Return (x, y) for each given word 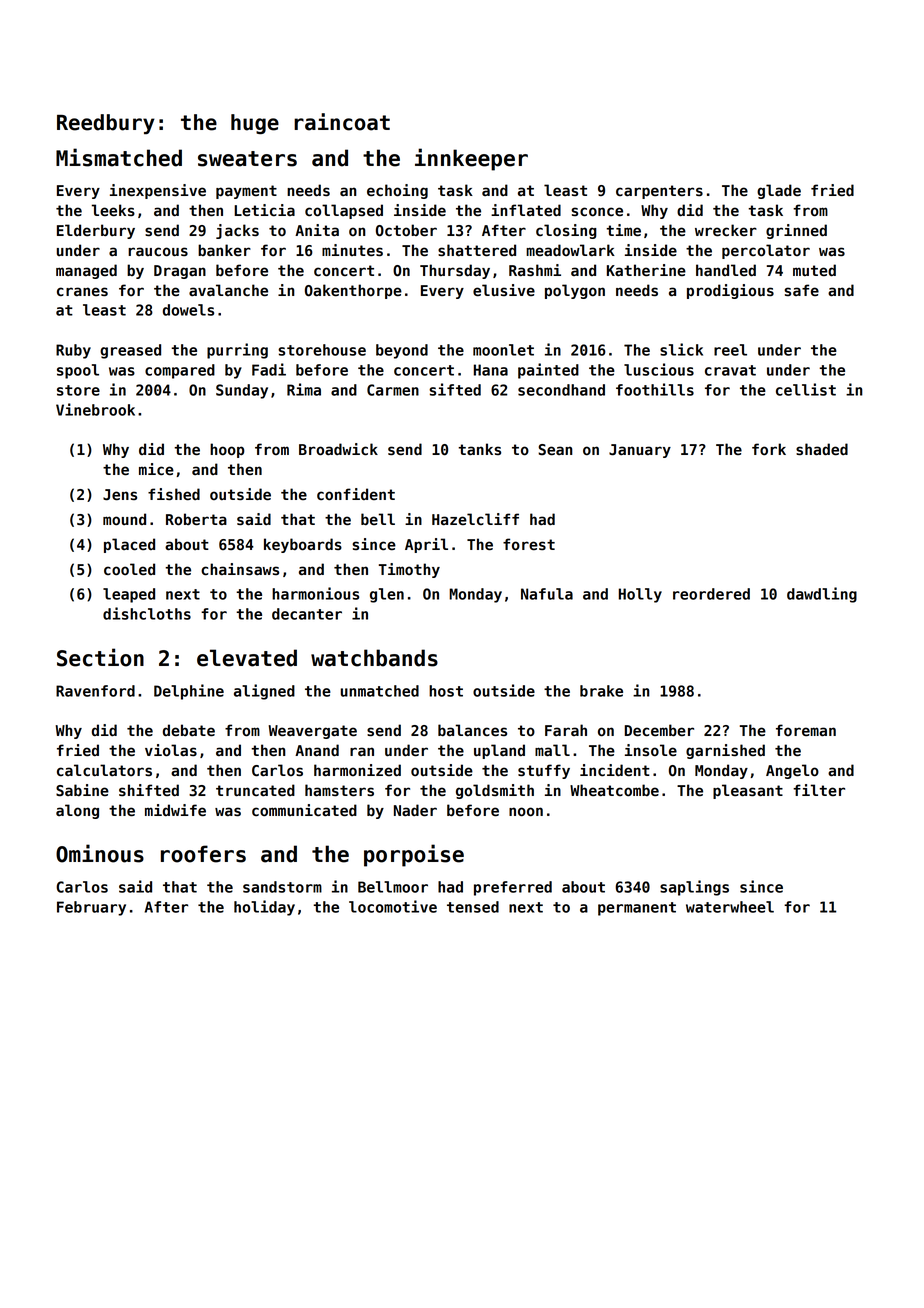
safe (801, 290)
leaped (129, 595)
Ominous (100, 853)
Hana (491, 370)
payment (246, 192)
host (446, 691)
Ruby (73, 351)
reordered (711, 594)
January (640, 451)
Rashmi (535, 270)
